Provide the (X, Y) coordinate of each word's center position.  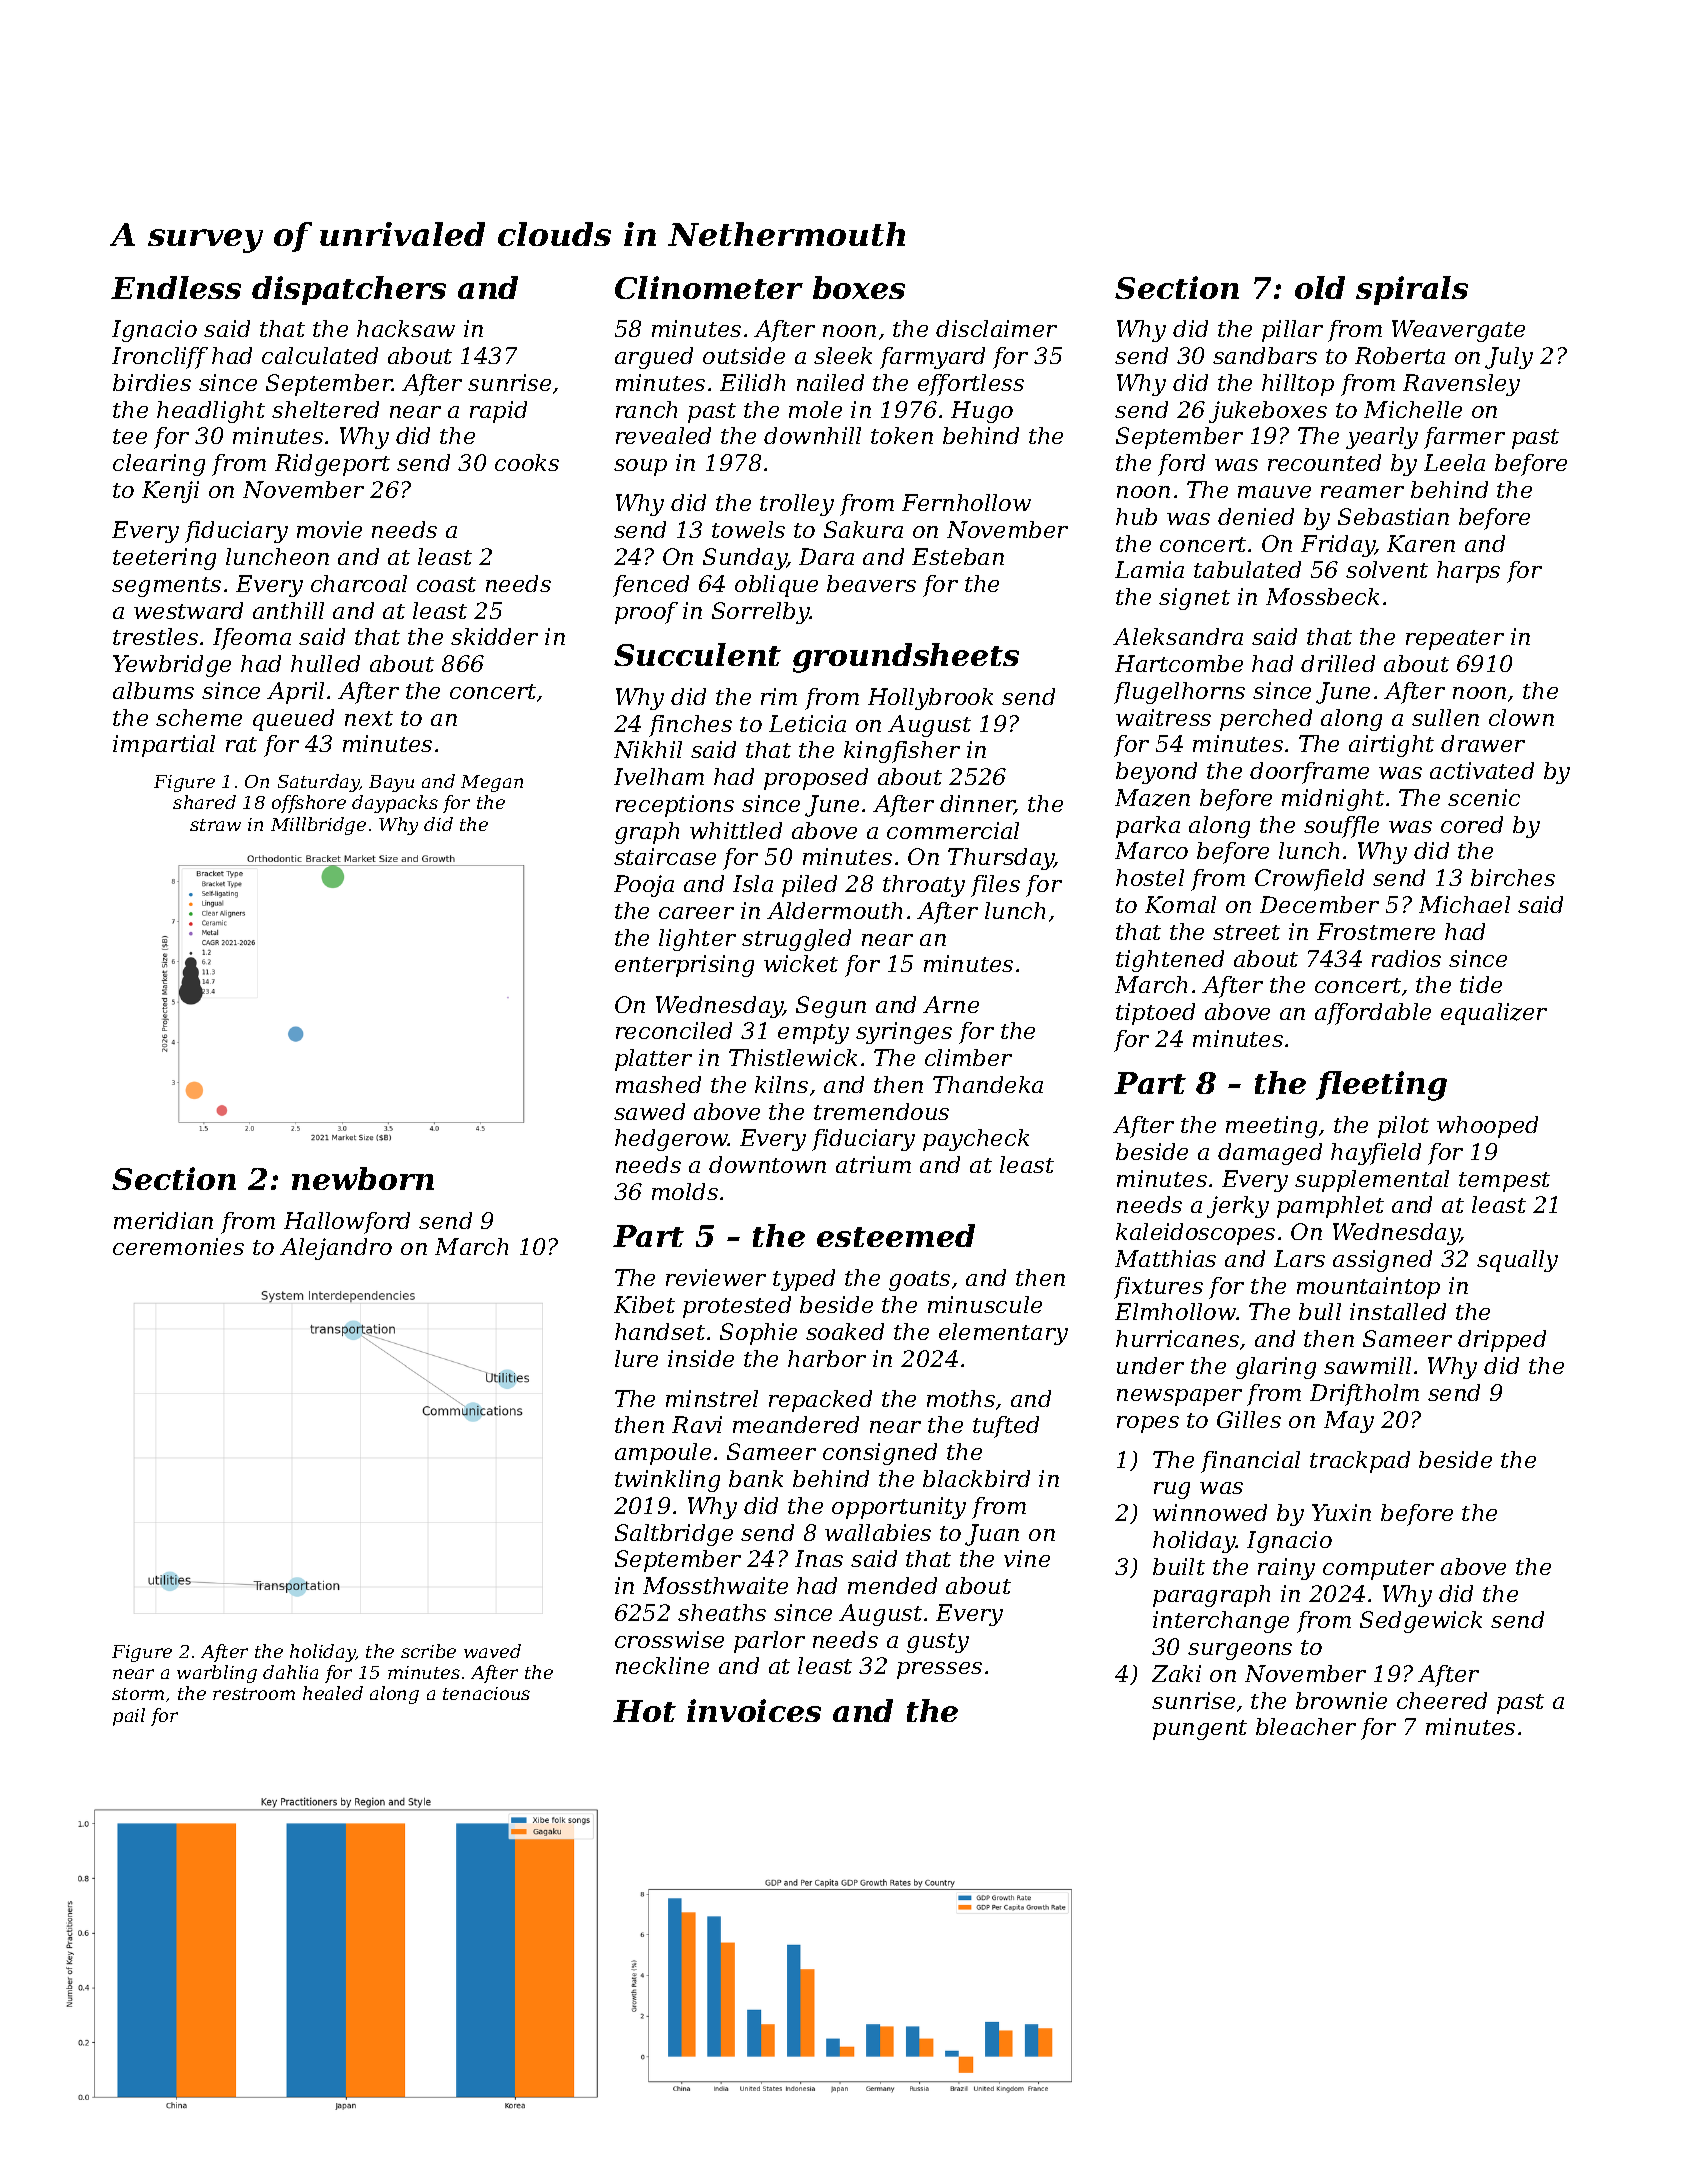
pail (129, 1717)
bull (1320, 1311)
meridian (163, 1220)
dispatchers (349, 290)
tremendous (881, 1111)
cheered (1442, 1700)
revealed (663, 435)
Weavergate (1458, 331)
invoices (754, 1710)
